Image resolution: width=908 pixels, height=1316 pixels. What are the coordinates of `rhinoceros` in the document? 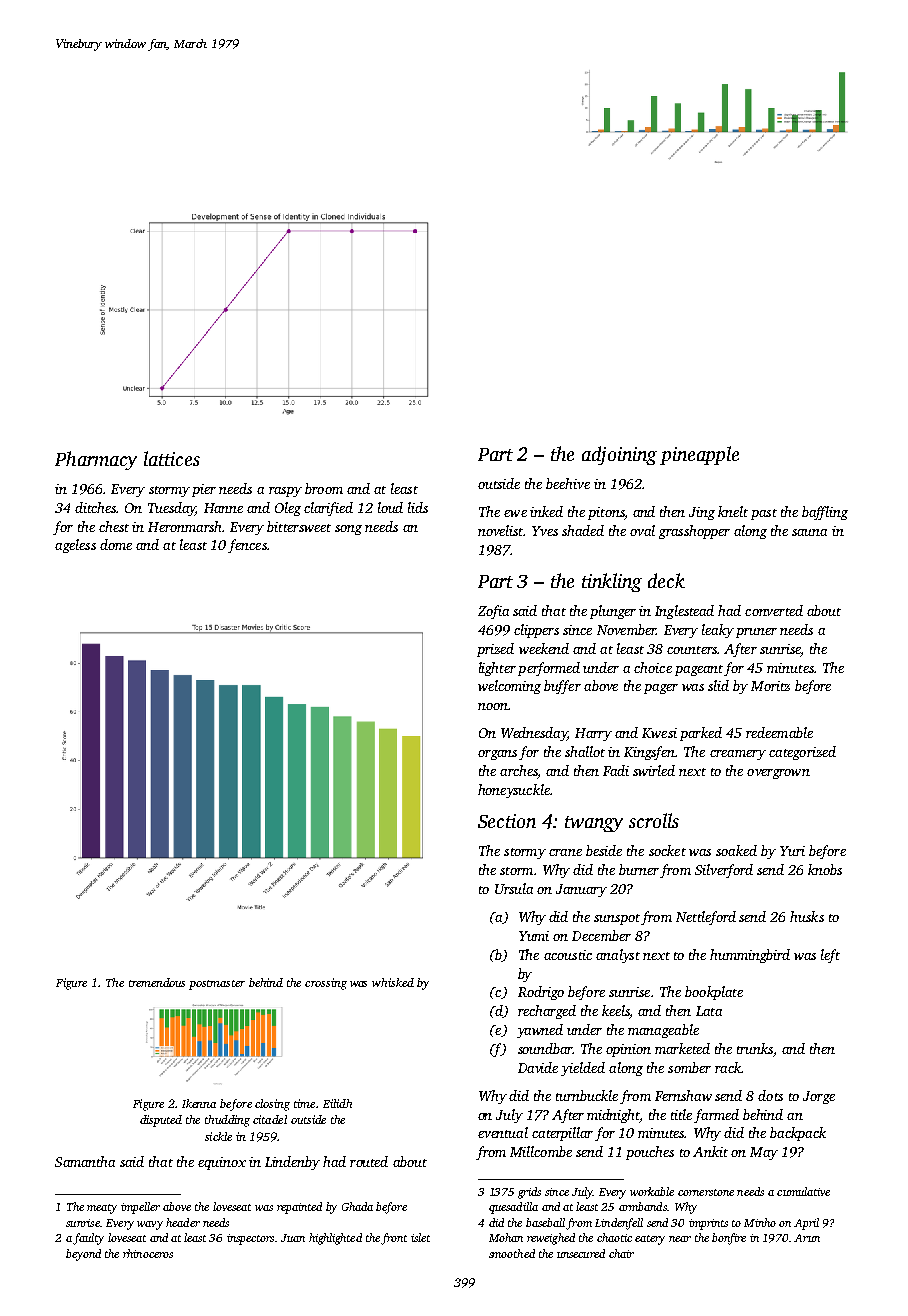 It's located at (148, 1253).
